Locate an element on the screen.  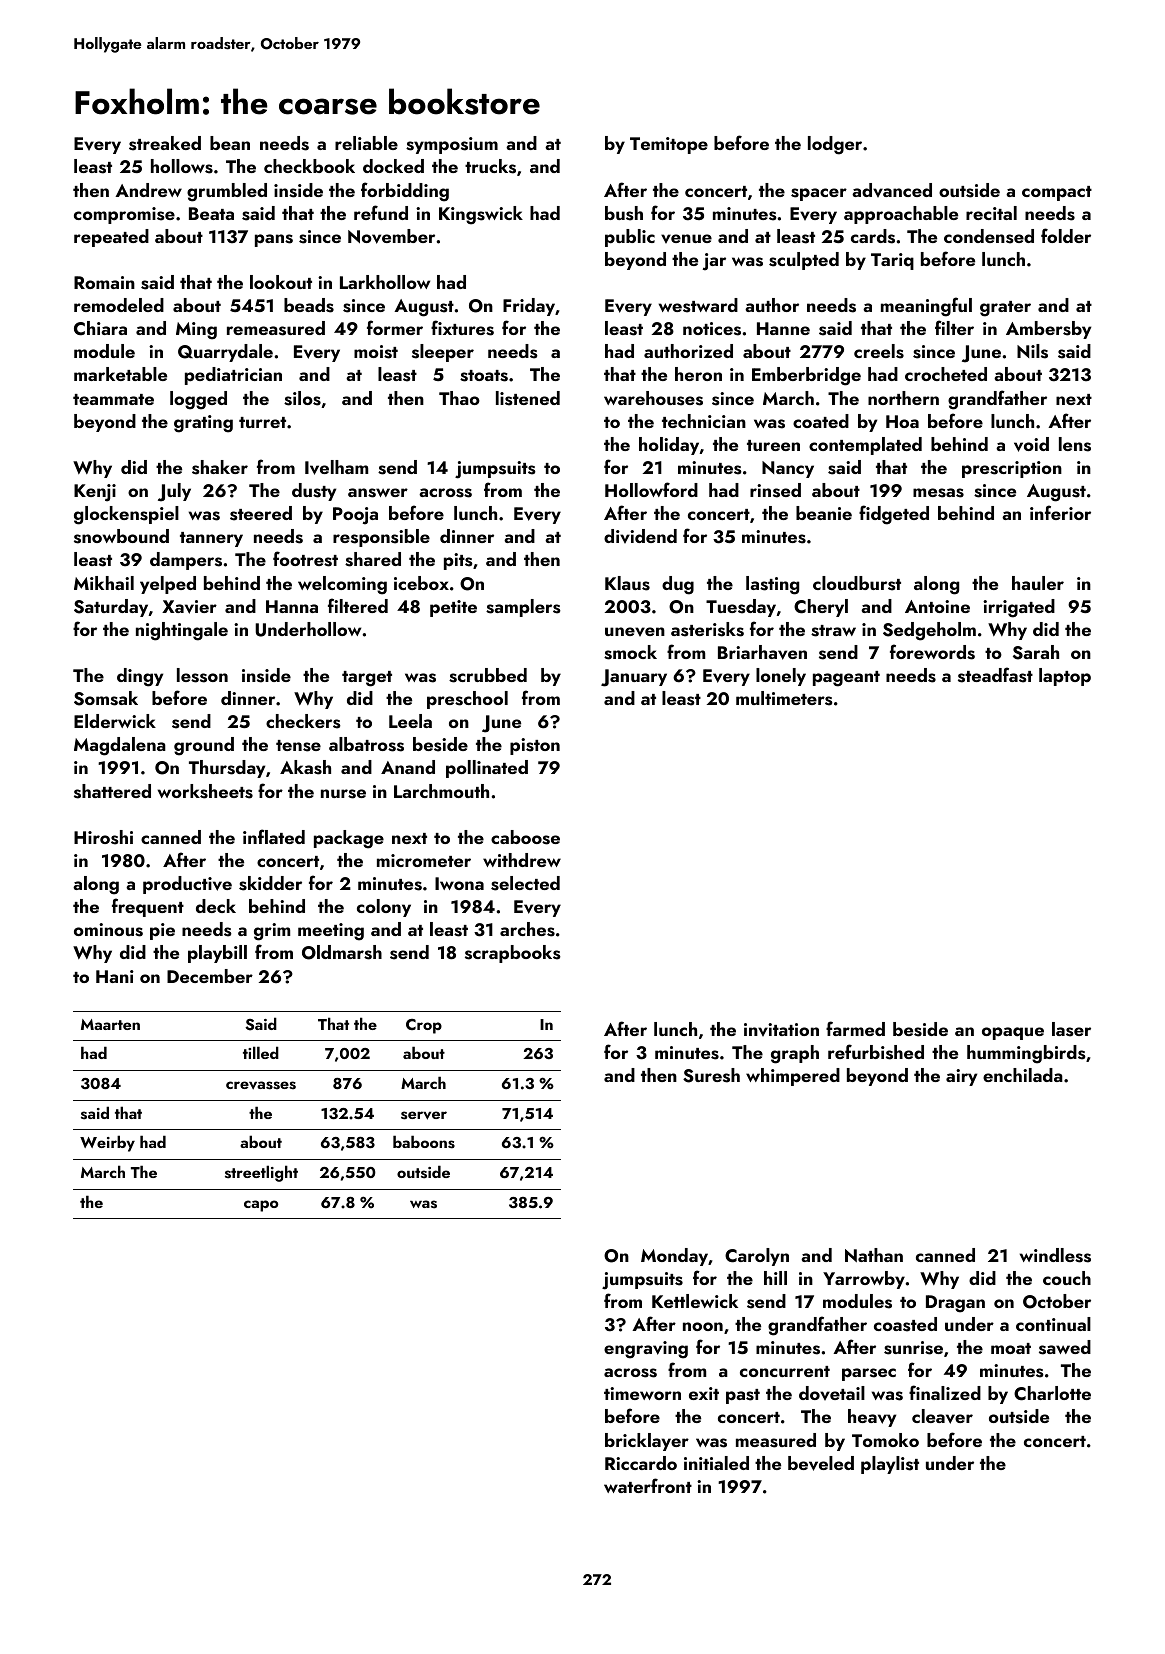
Weirby is located at coordinates (107, 1143).
